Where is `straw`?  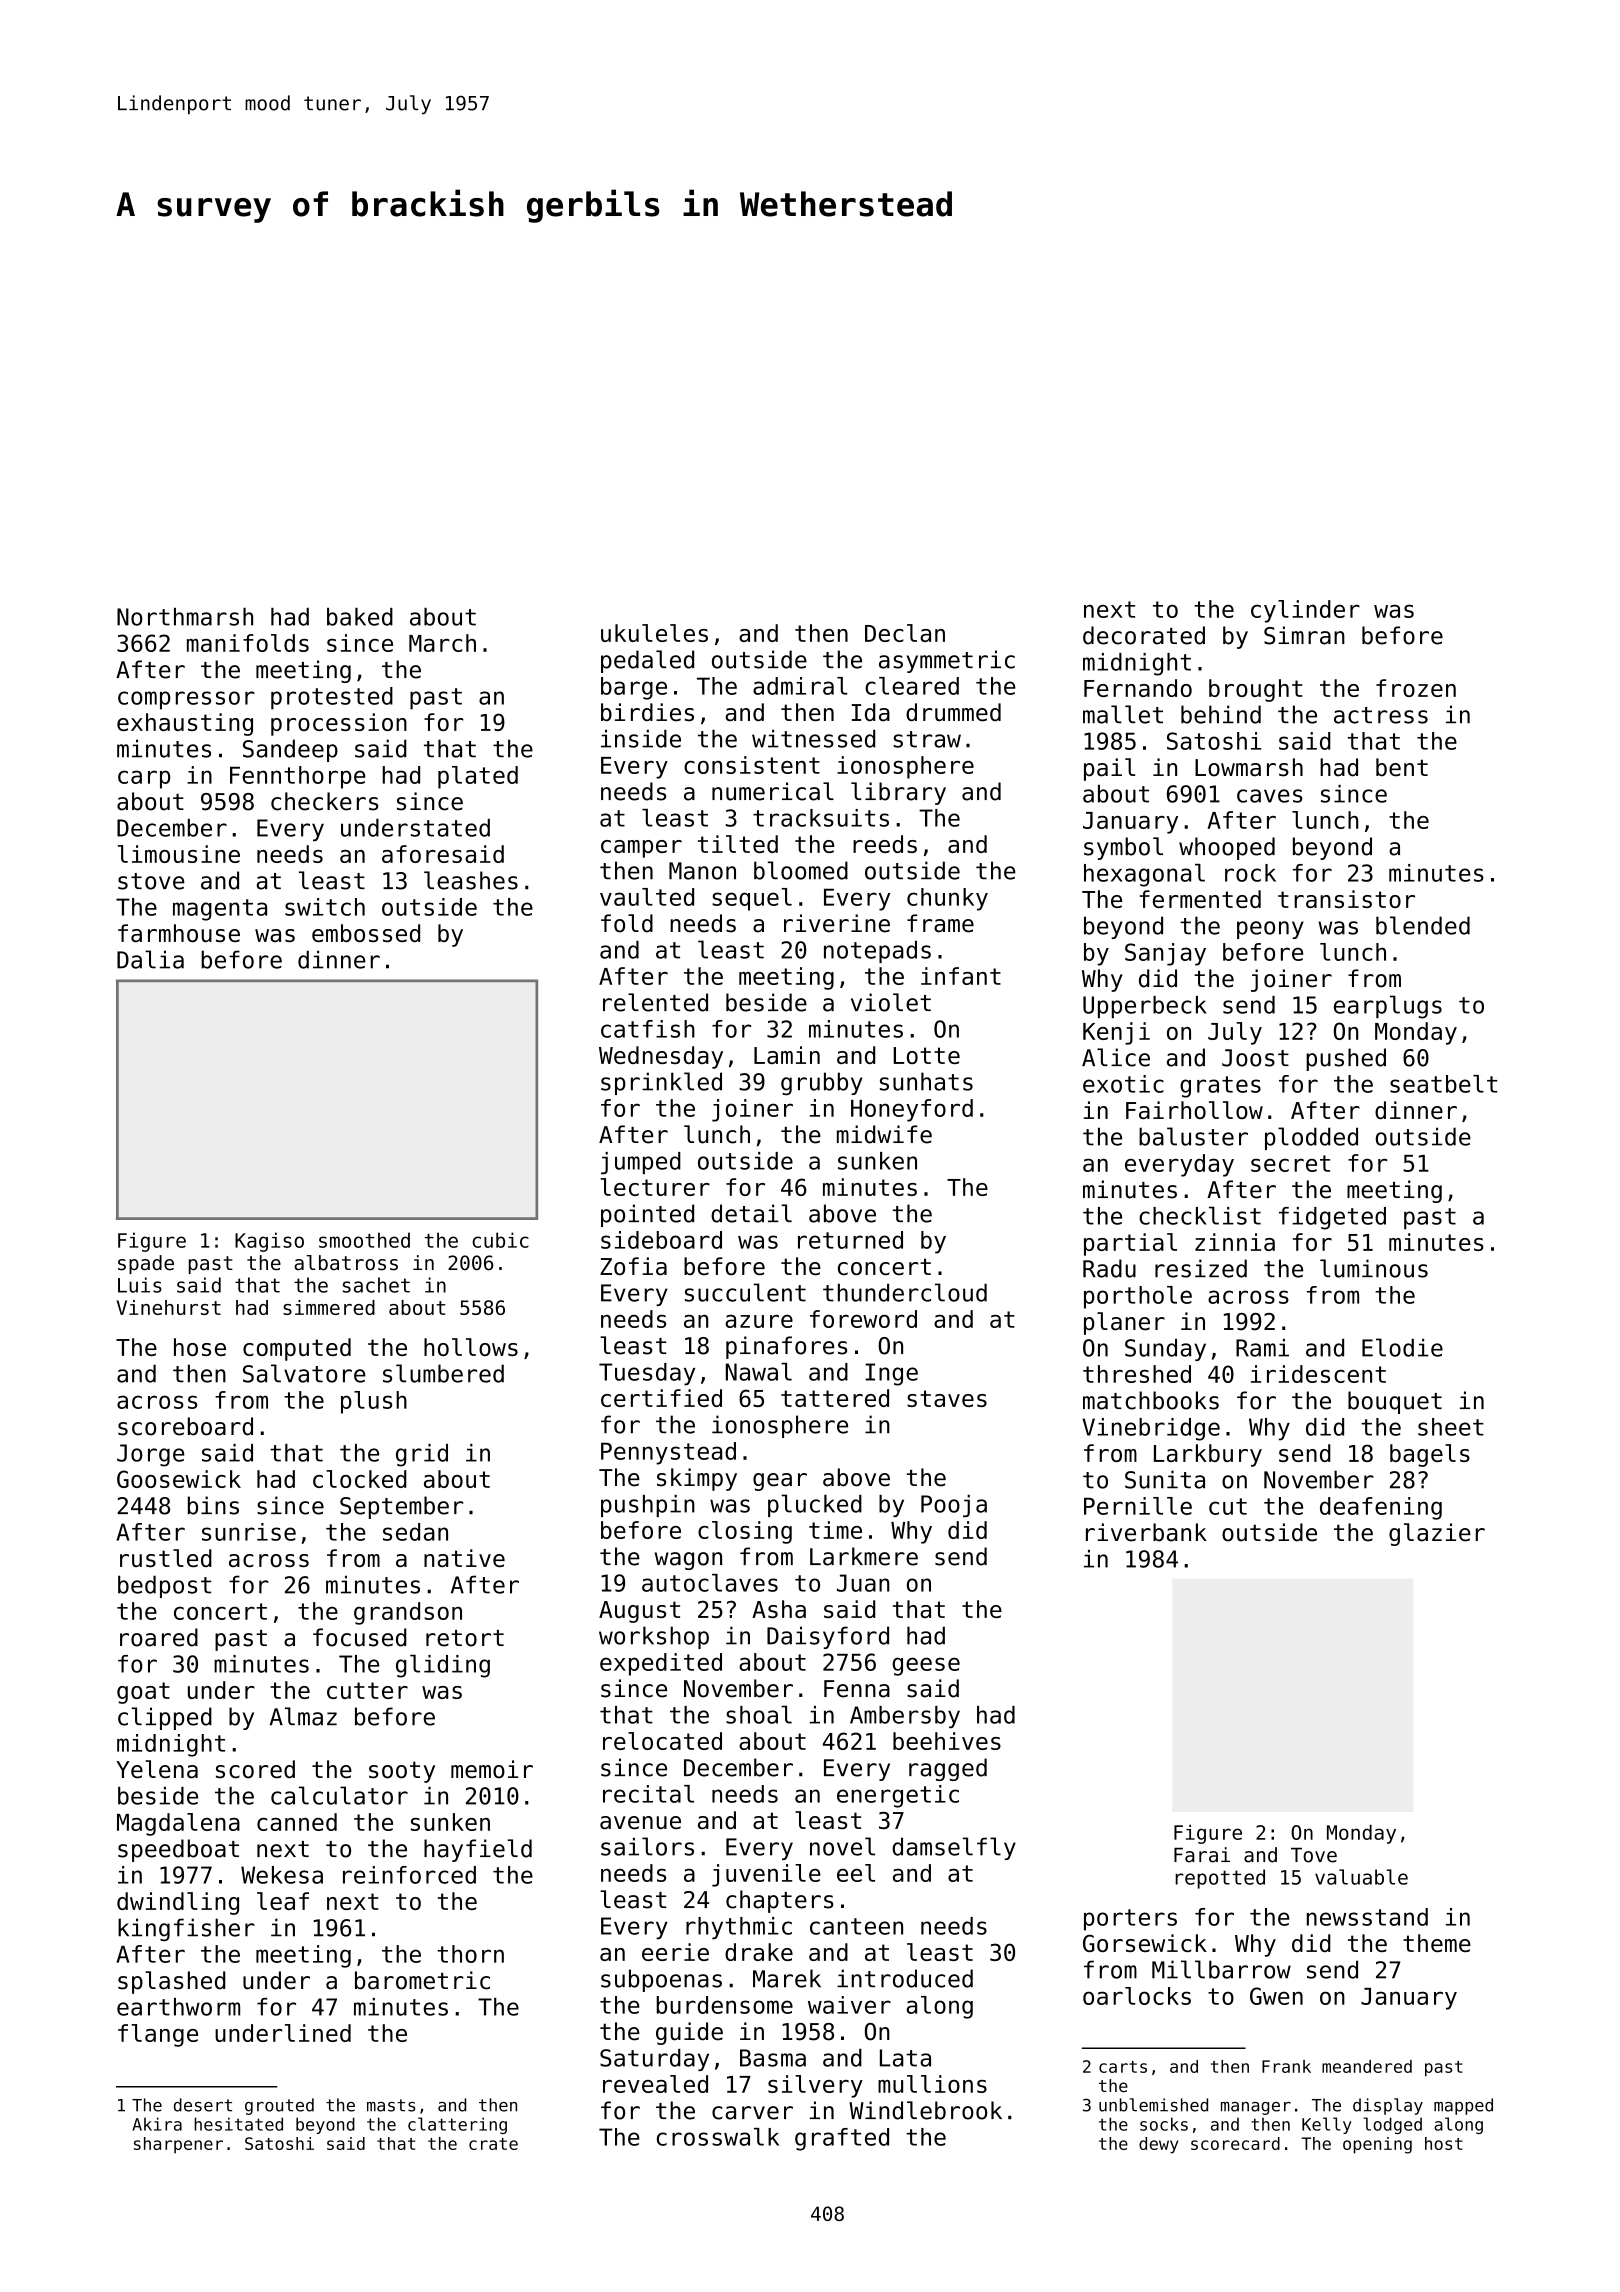
straw is located at coordinates (927, 739).
